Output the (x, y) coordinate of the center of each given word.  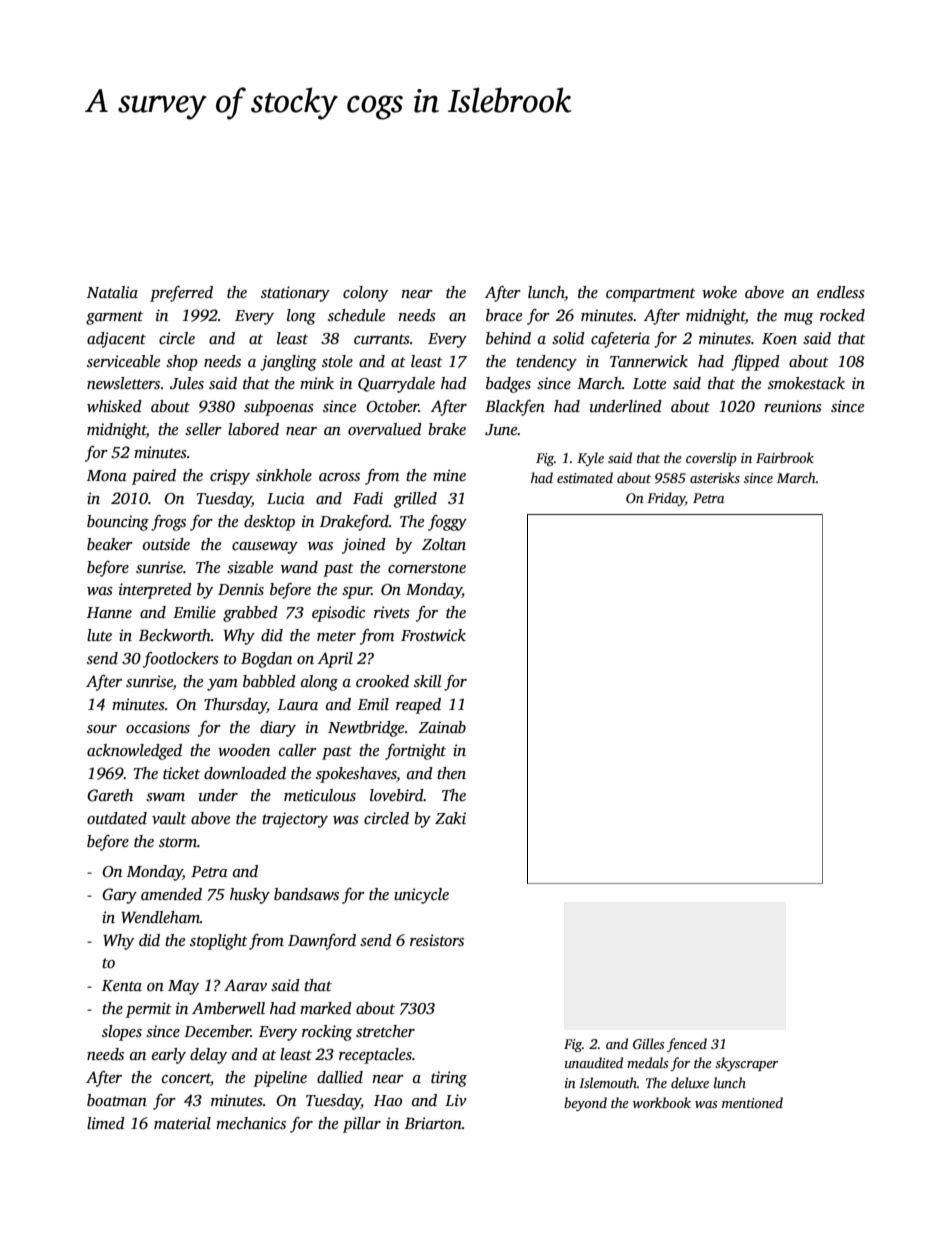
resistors (437, 940)
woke (719, 292)
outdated (117, 818)
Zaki (450, 818)
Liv (456, 1100)
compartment (651, 295)
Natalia (112, 292)
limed (106, 1123)
